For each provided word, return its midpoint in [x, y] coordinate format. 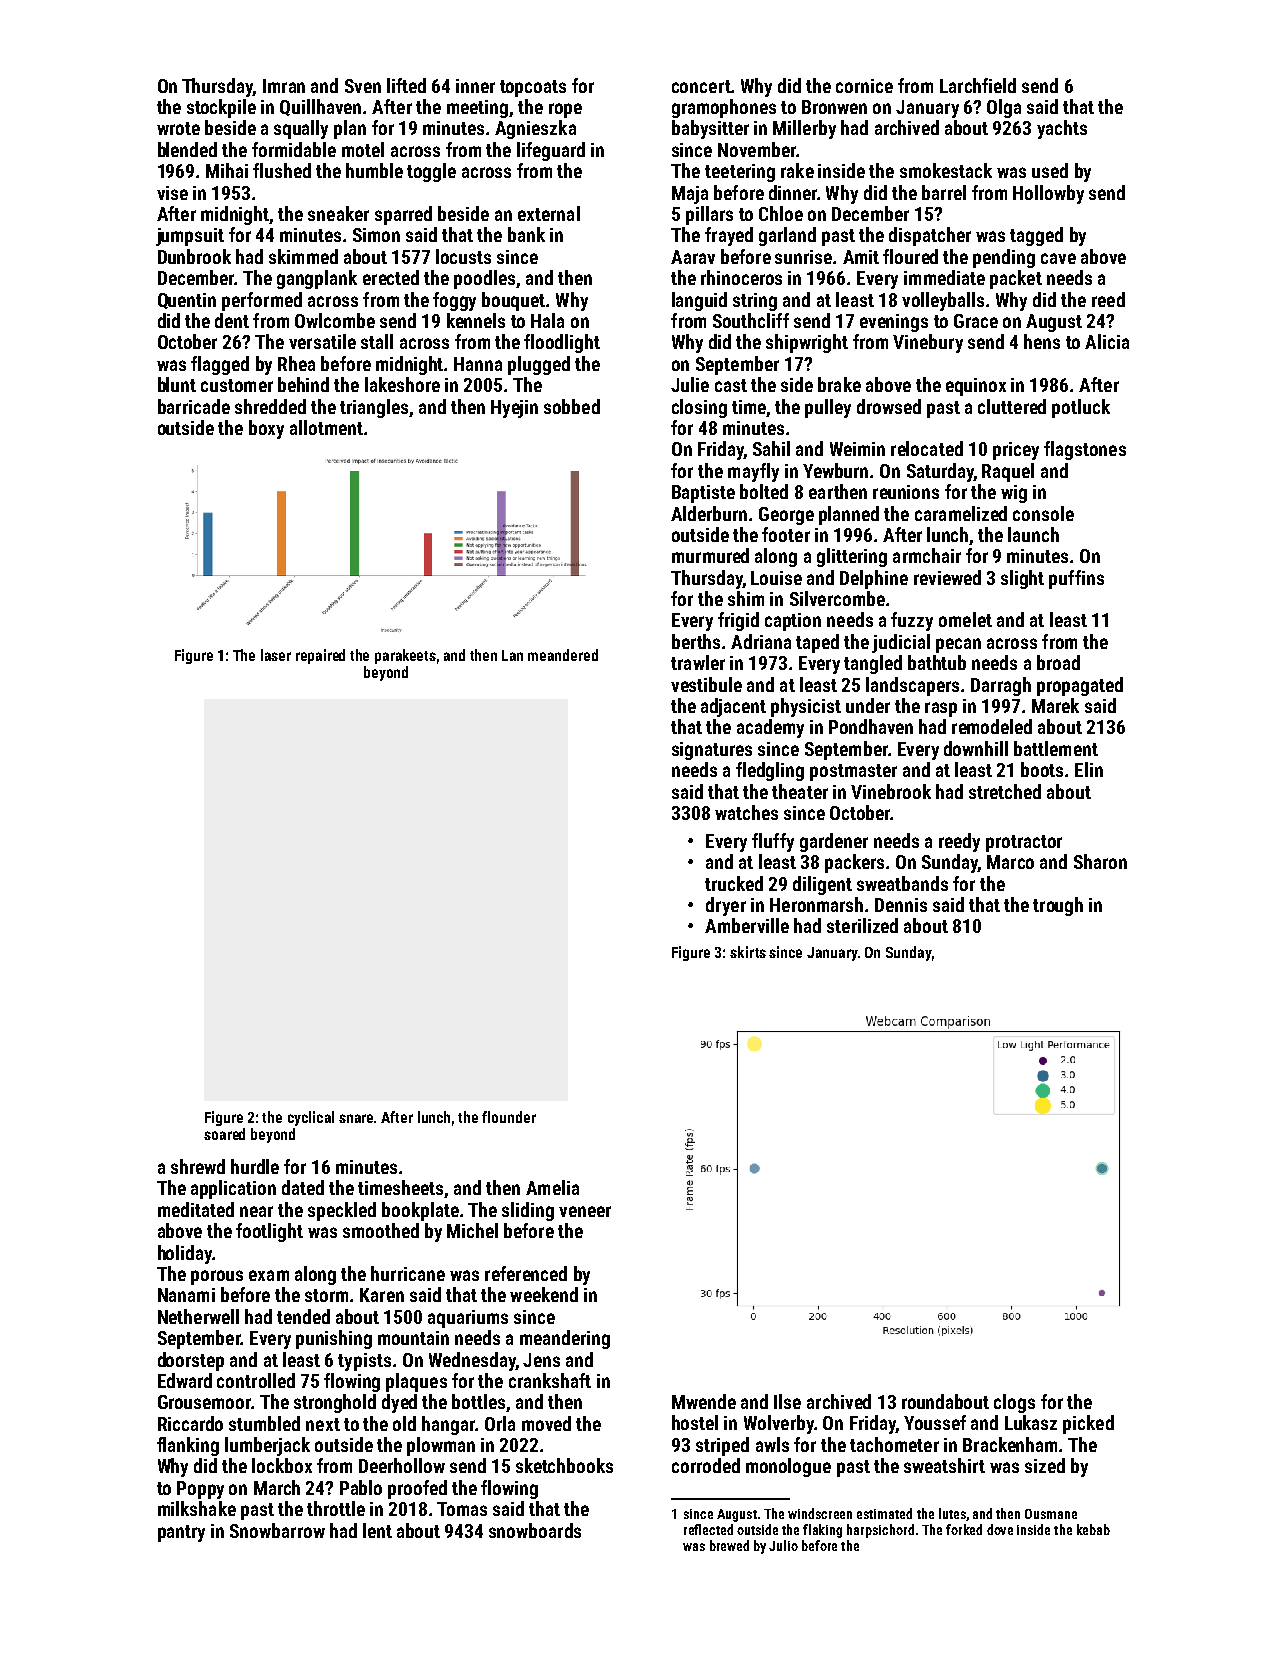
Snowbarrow [277, 1530]
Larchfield [978, 85]
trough [1058, 906]
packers [854, 863]
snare [356, 1118]
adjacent [733, 707]
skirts [748, 952]
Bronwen [834, 107]
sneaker [338, 213]
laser [276, 655]
